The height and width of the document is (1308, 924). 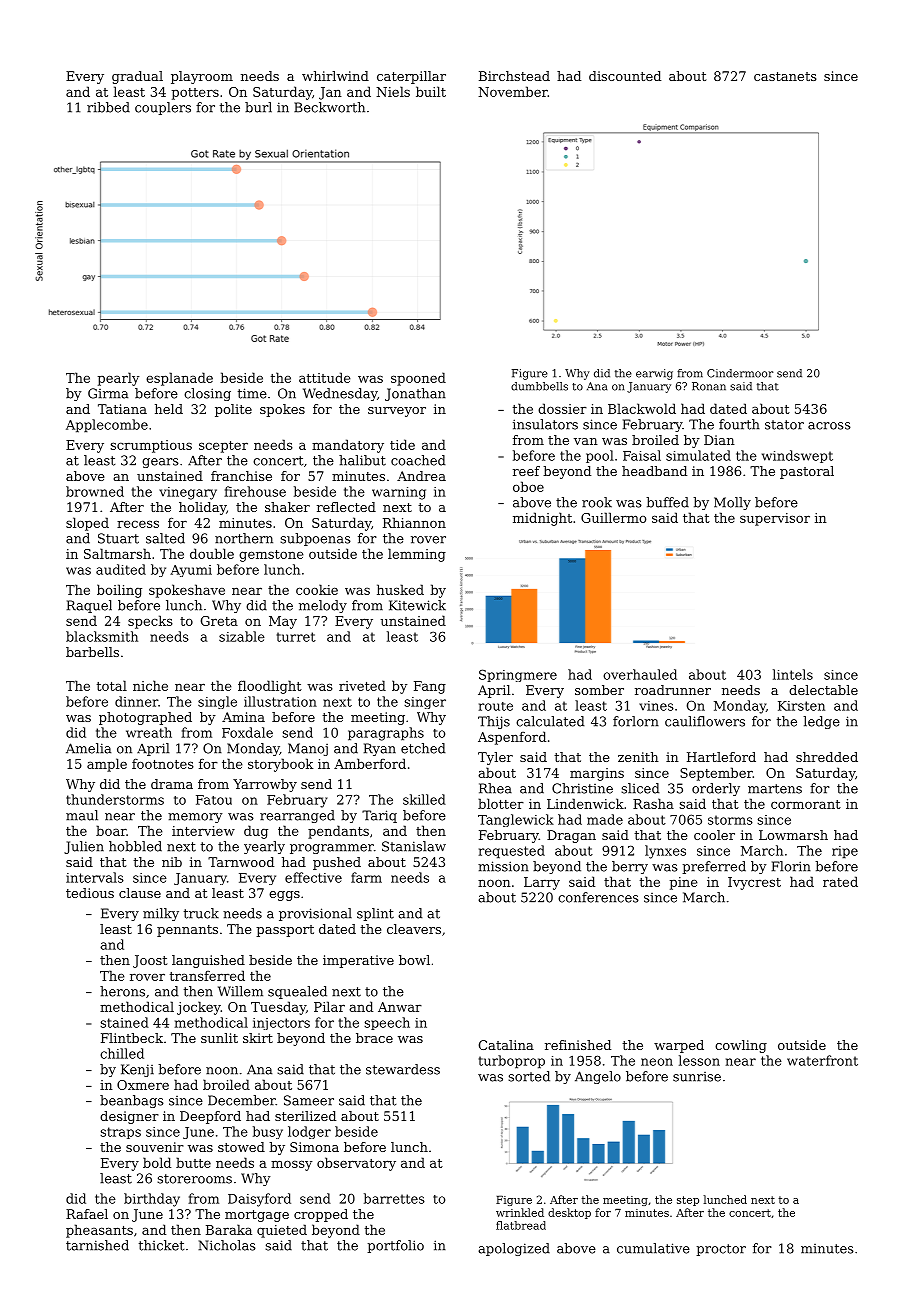 What do you see at coordinates (95, 491) in the document?
I see `browned` at bounding box center [95, 491].
